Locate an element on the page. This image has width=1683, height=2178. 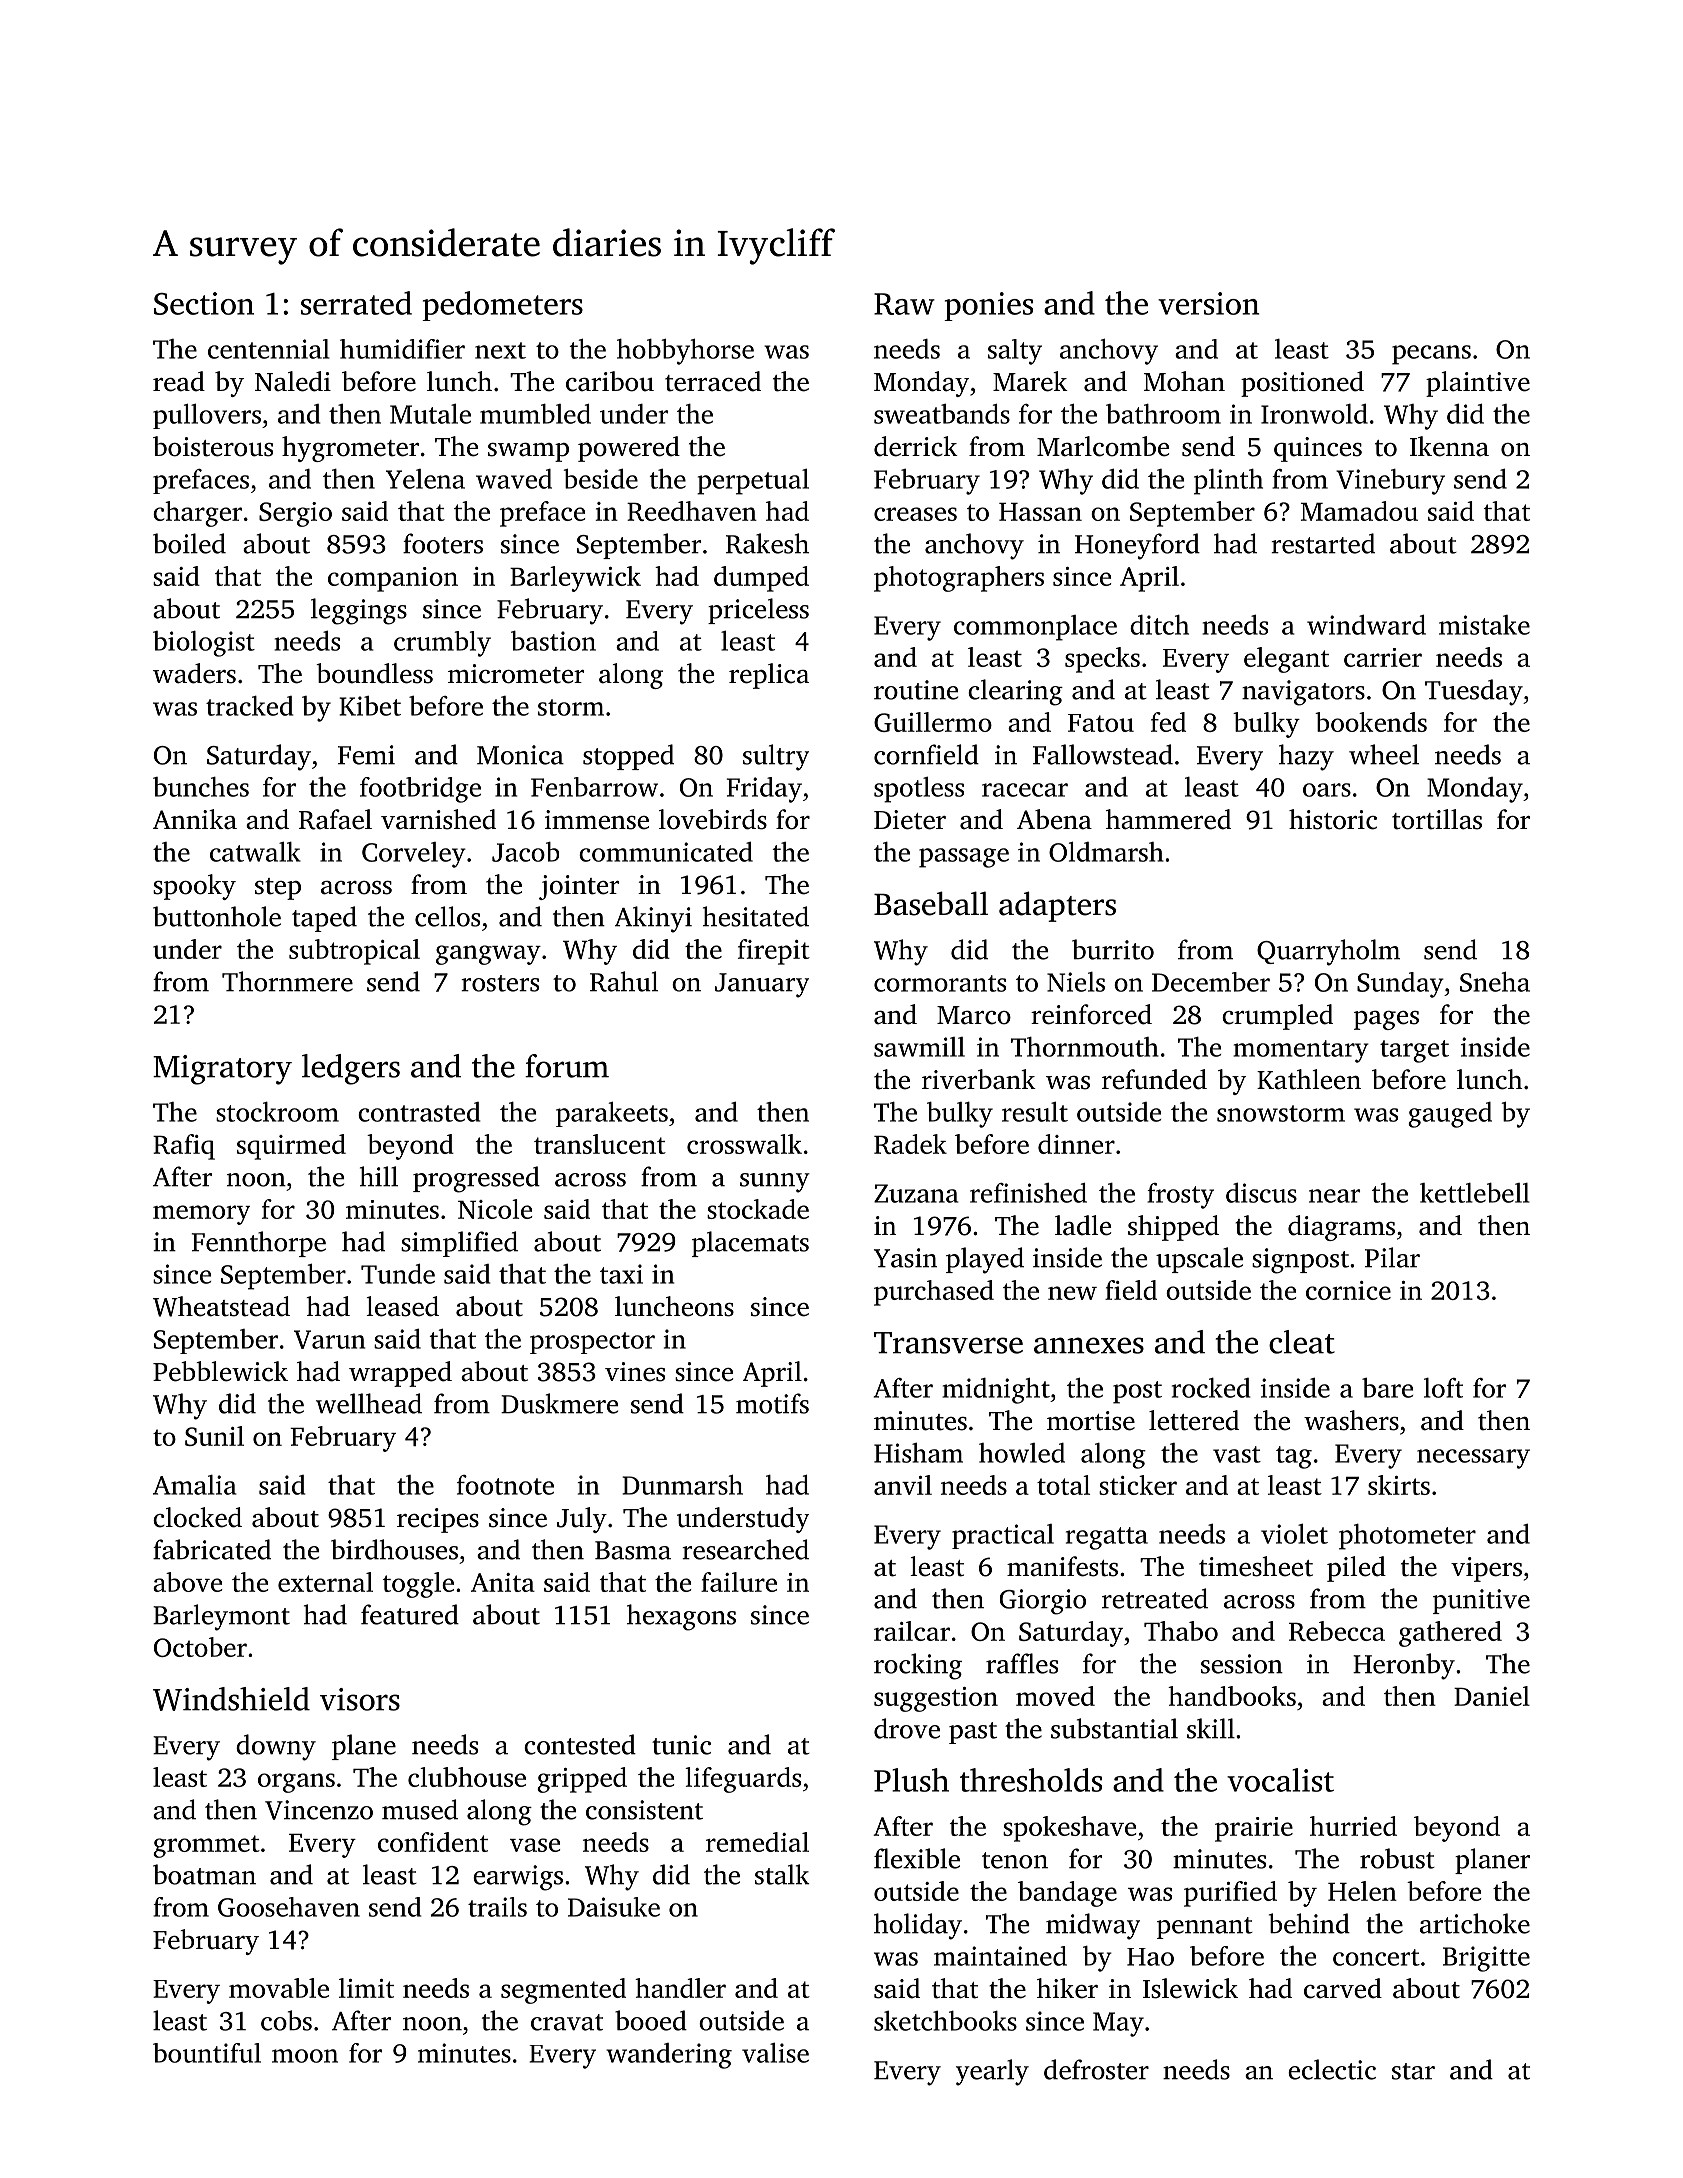
Tunde is located at coordinates (398, 1274).
